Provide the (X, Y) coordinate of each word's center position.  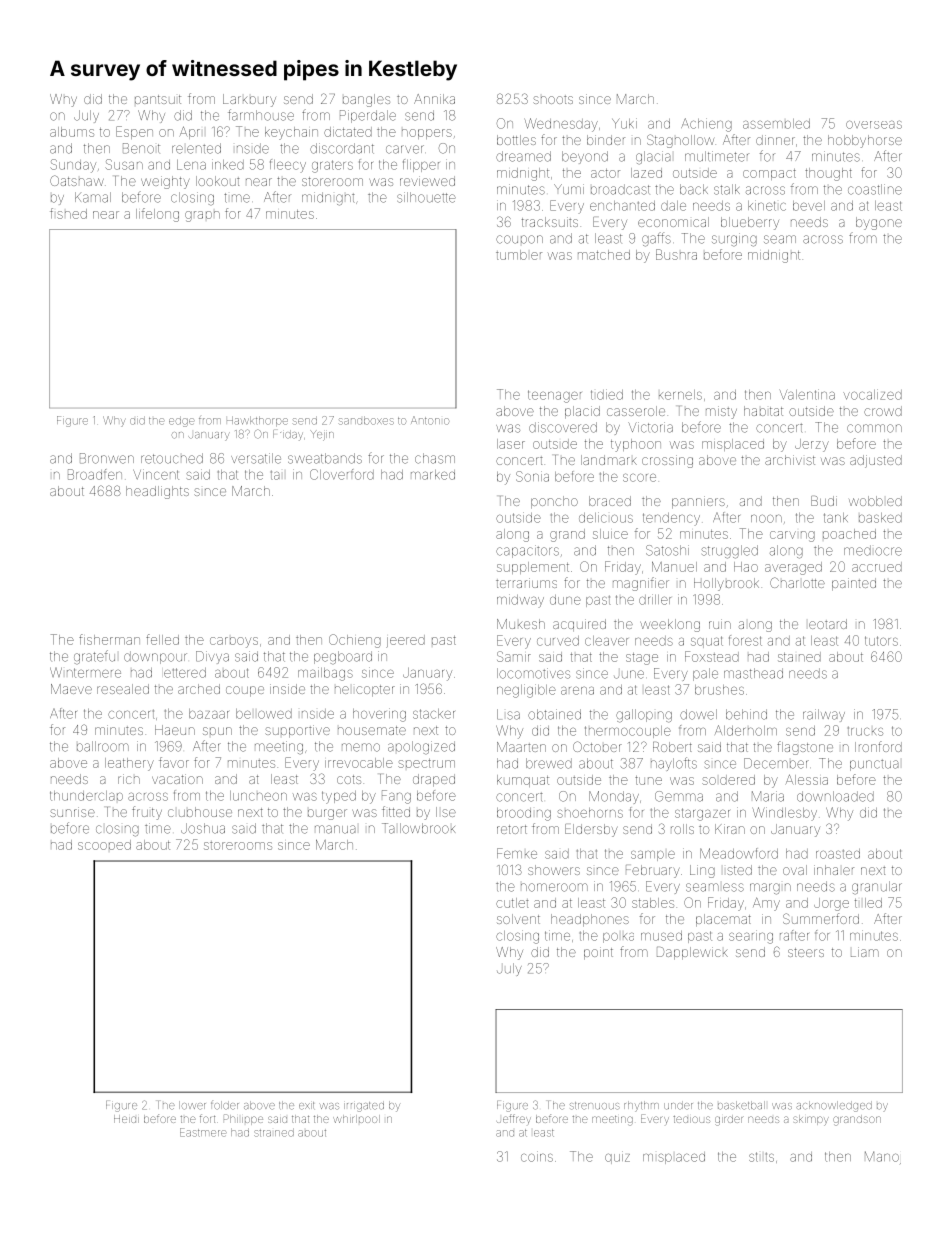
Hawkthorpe (257, 421)
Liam (865, 952)
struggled (729, 552)
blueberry (750, 223)
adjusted (876, 461)
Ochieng (355, 641)
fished (68, 213)
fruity (147, 813)
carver (405, 149)
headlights (157, 492)
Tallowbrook (418, 828)
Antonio (430, 420)
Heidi (126, 1119)
